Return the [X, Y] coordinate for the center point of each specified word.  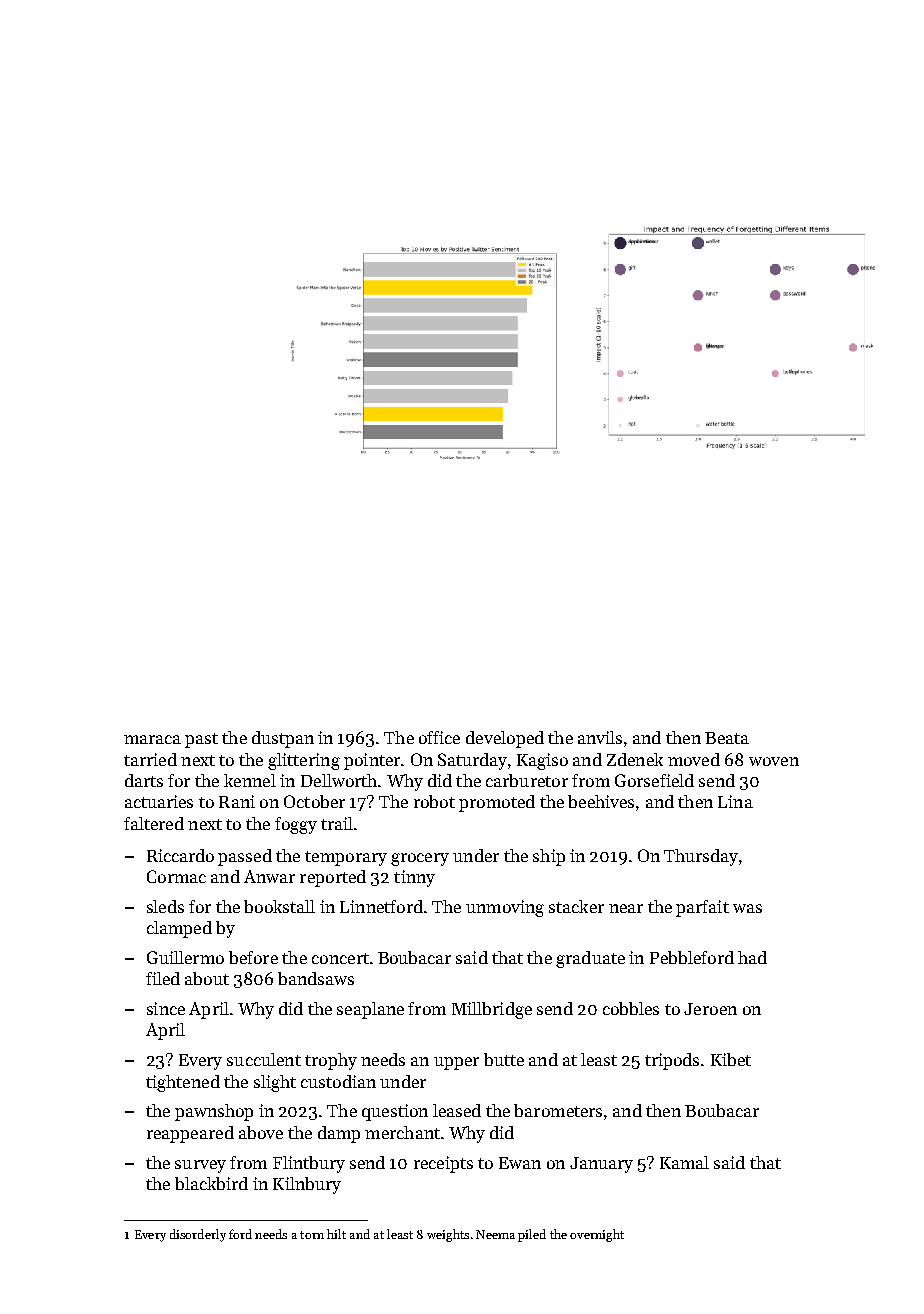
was [747, 908]
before [253, 957]
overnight [597, 1235]
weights [448, 1235]
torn [312, 1235]
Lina [735, 801]
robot [434, 801]
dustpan [283, 739]
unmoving [505, 908]
